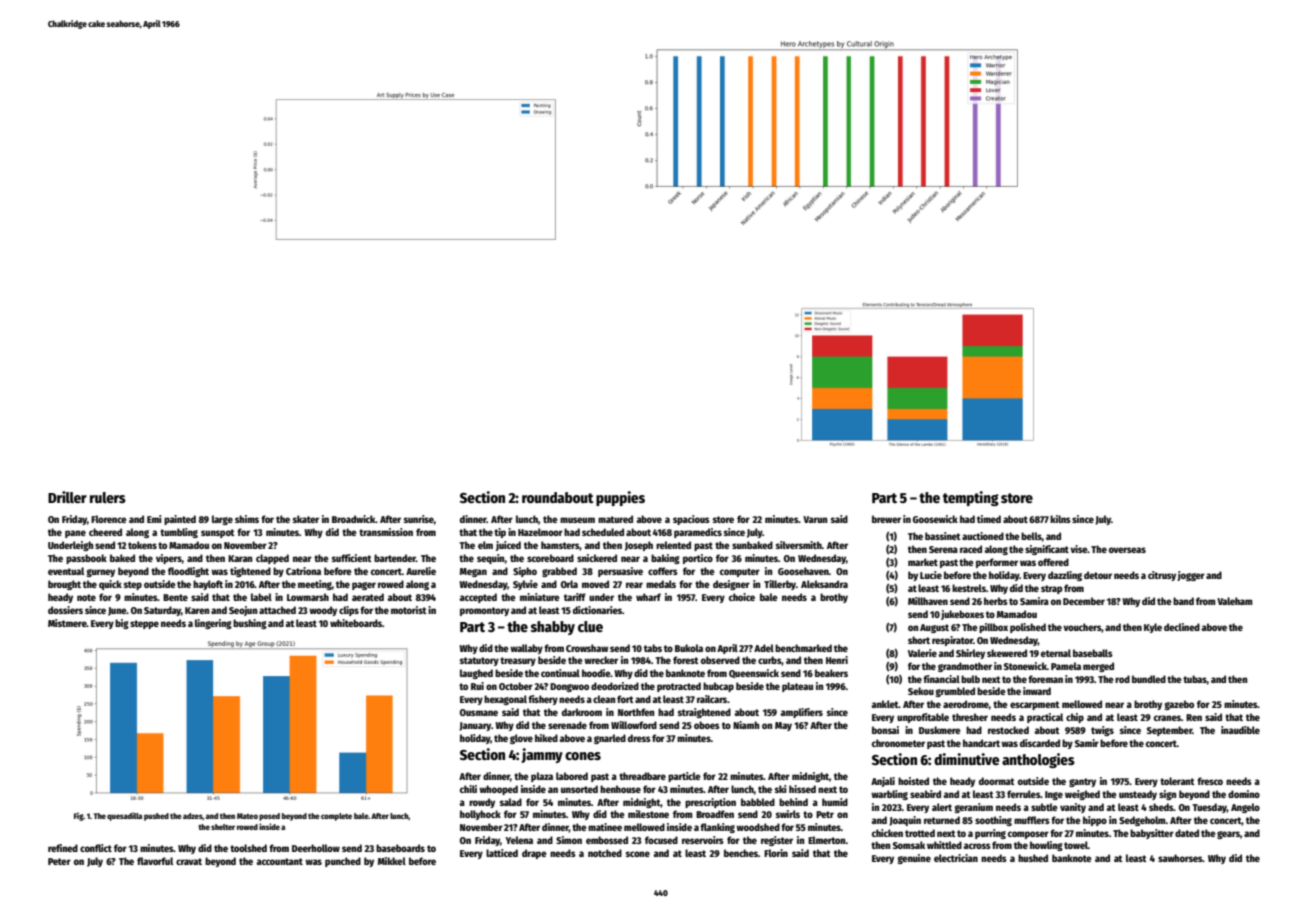 The height and width of the document is (924, 1308). What do you see at coordinates (590, 626) in the document?
I see `clue` at bounding box center [590, 626].
